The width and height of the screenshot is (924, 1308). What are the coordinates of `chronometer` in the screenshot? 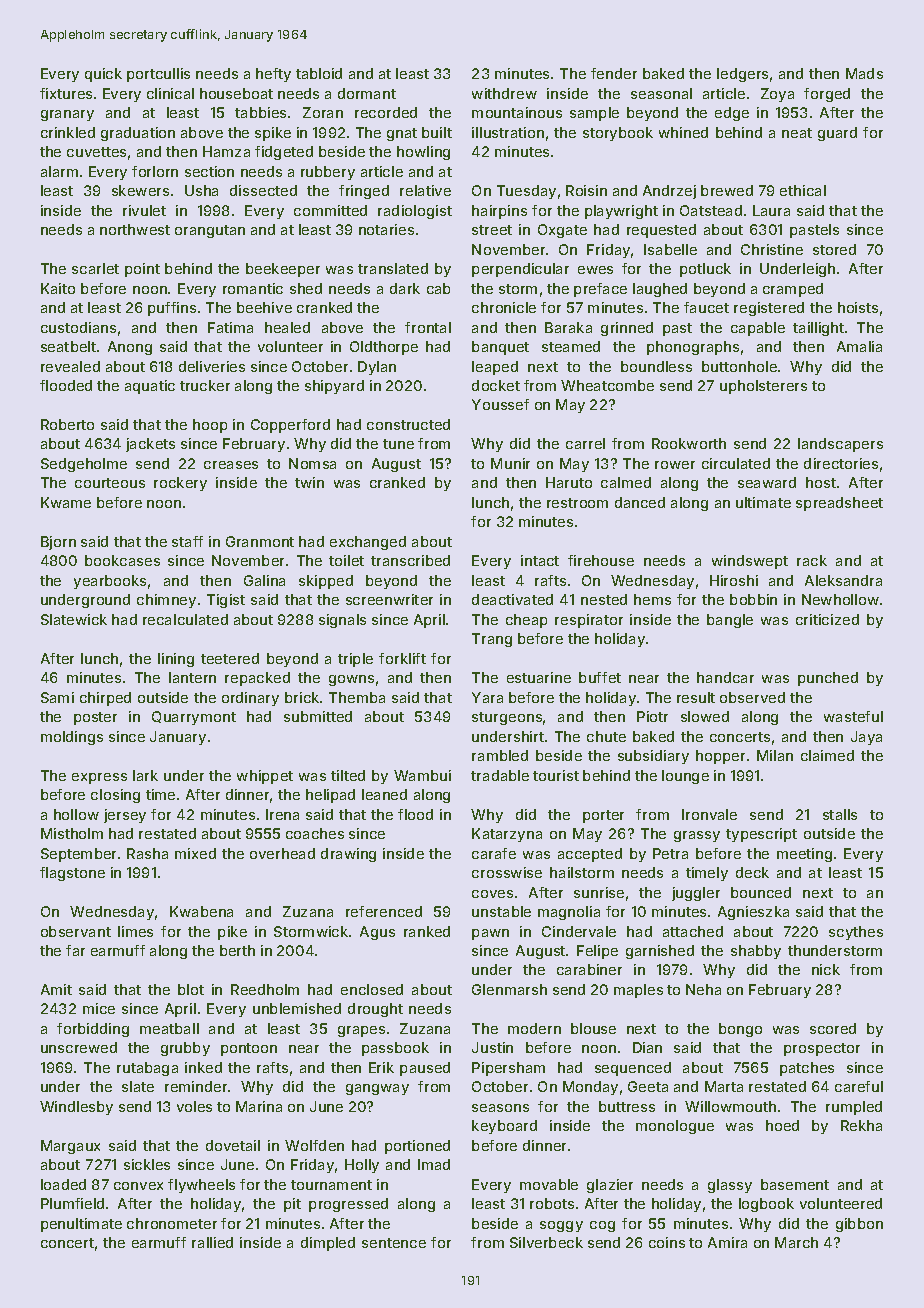 It's located at (172, 1223).
